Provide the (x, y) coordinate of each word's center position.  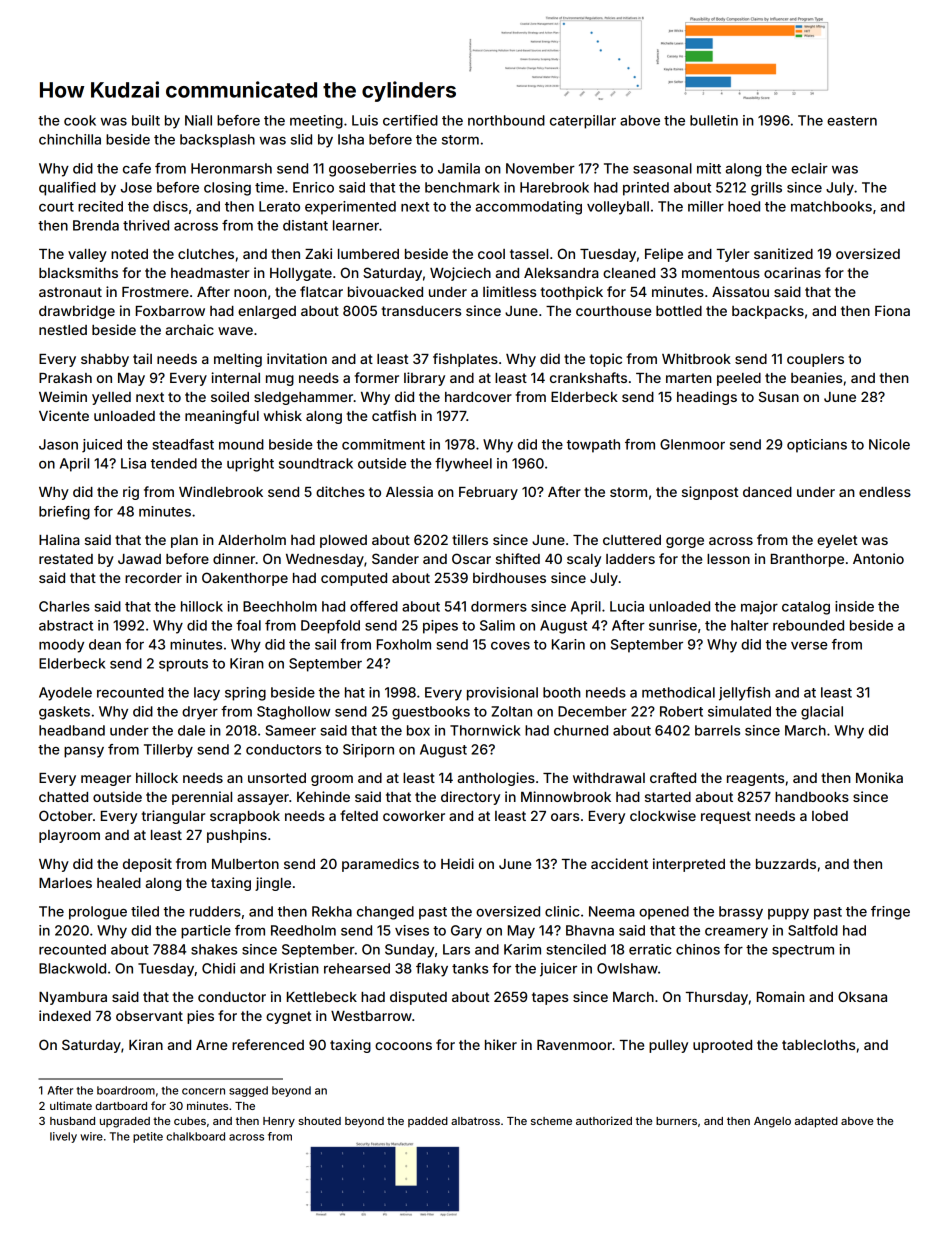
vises (412, 930)
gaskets (64, 713)
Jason (58, 444)
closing (227, 189)
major (759, 608)
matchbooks (831, 206)
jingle (273, 884)
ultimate (71, 1105)
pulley (668, 1046)
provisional (502, 694)
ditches (340, 491)
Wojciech (460, 274)
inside (854, 606)
